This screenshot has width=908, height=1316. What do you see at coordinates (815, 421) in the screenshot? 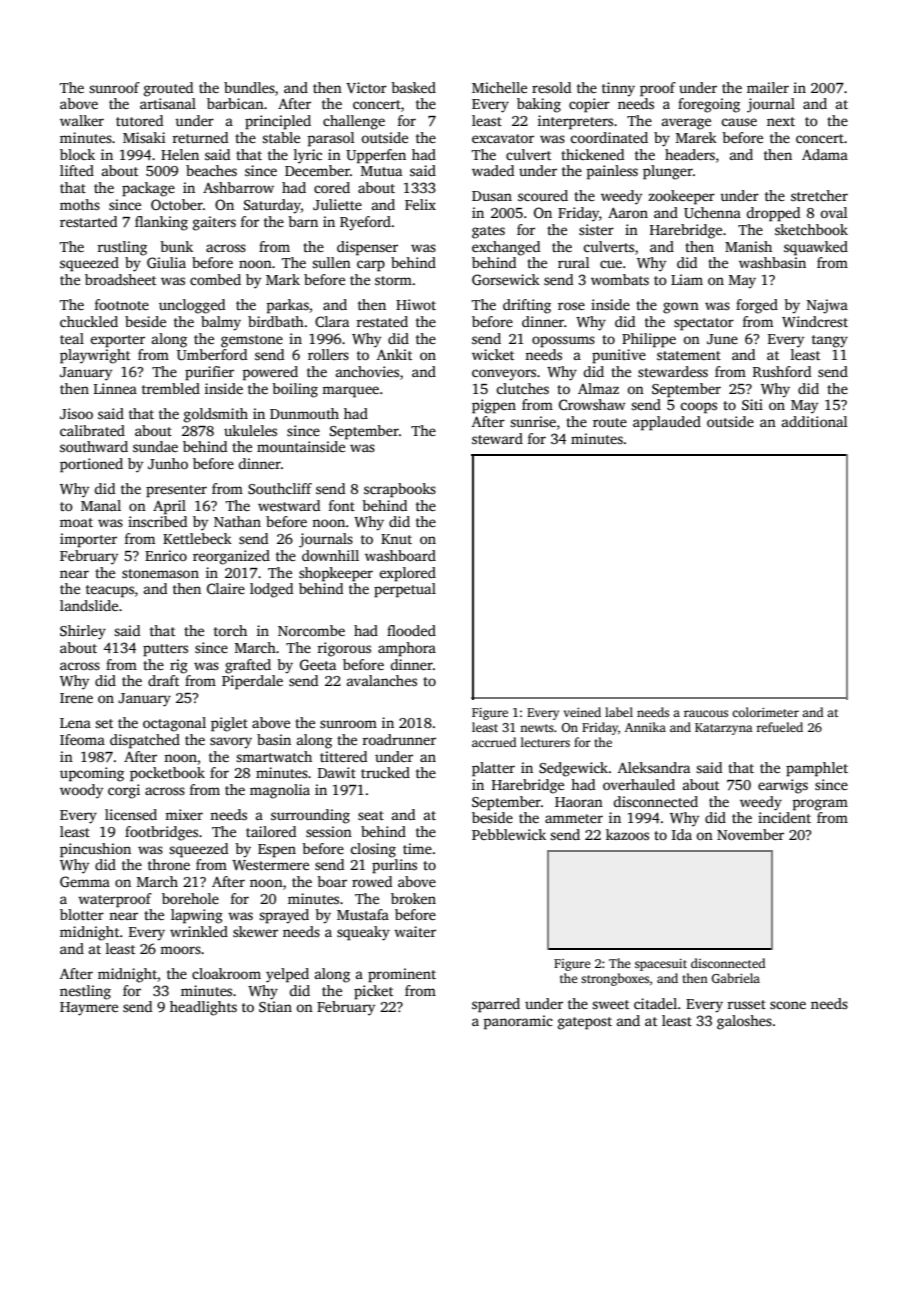
I see `additional` at bounding box center [815, 421].
